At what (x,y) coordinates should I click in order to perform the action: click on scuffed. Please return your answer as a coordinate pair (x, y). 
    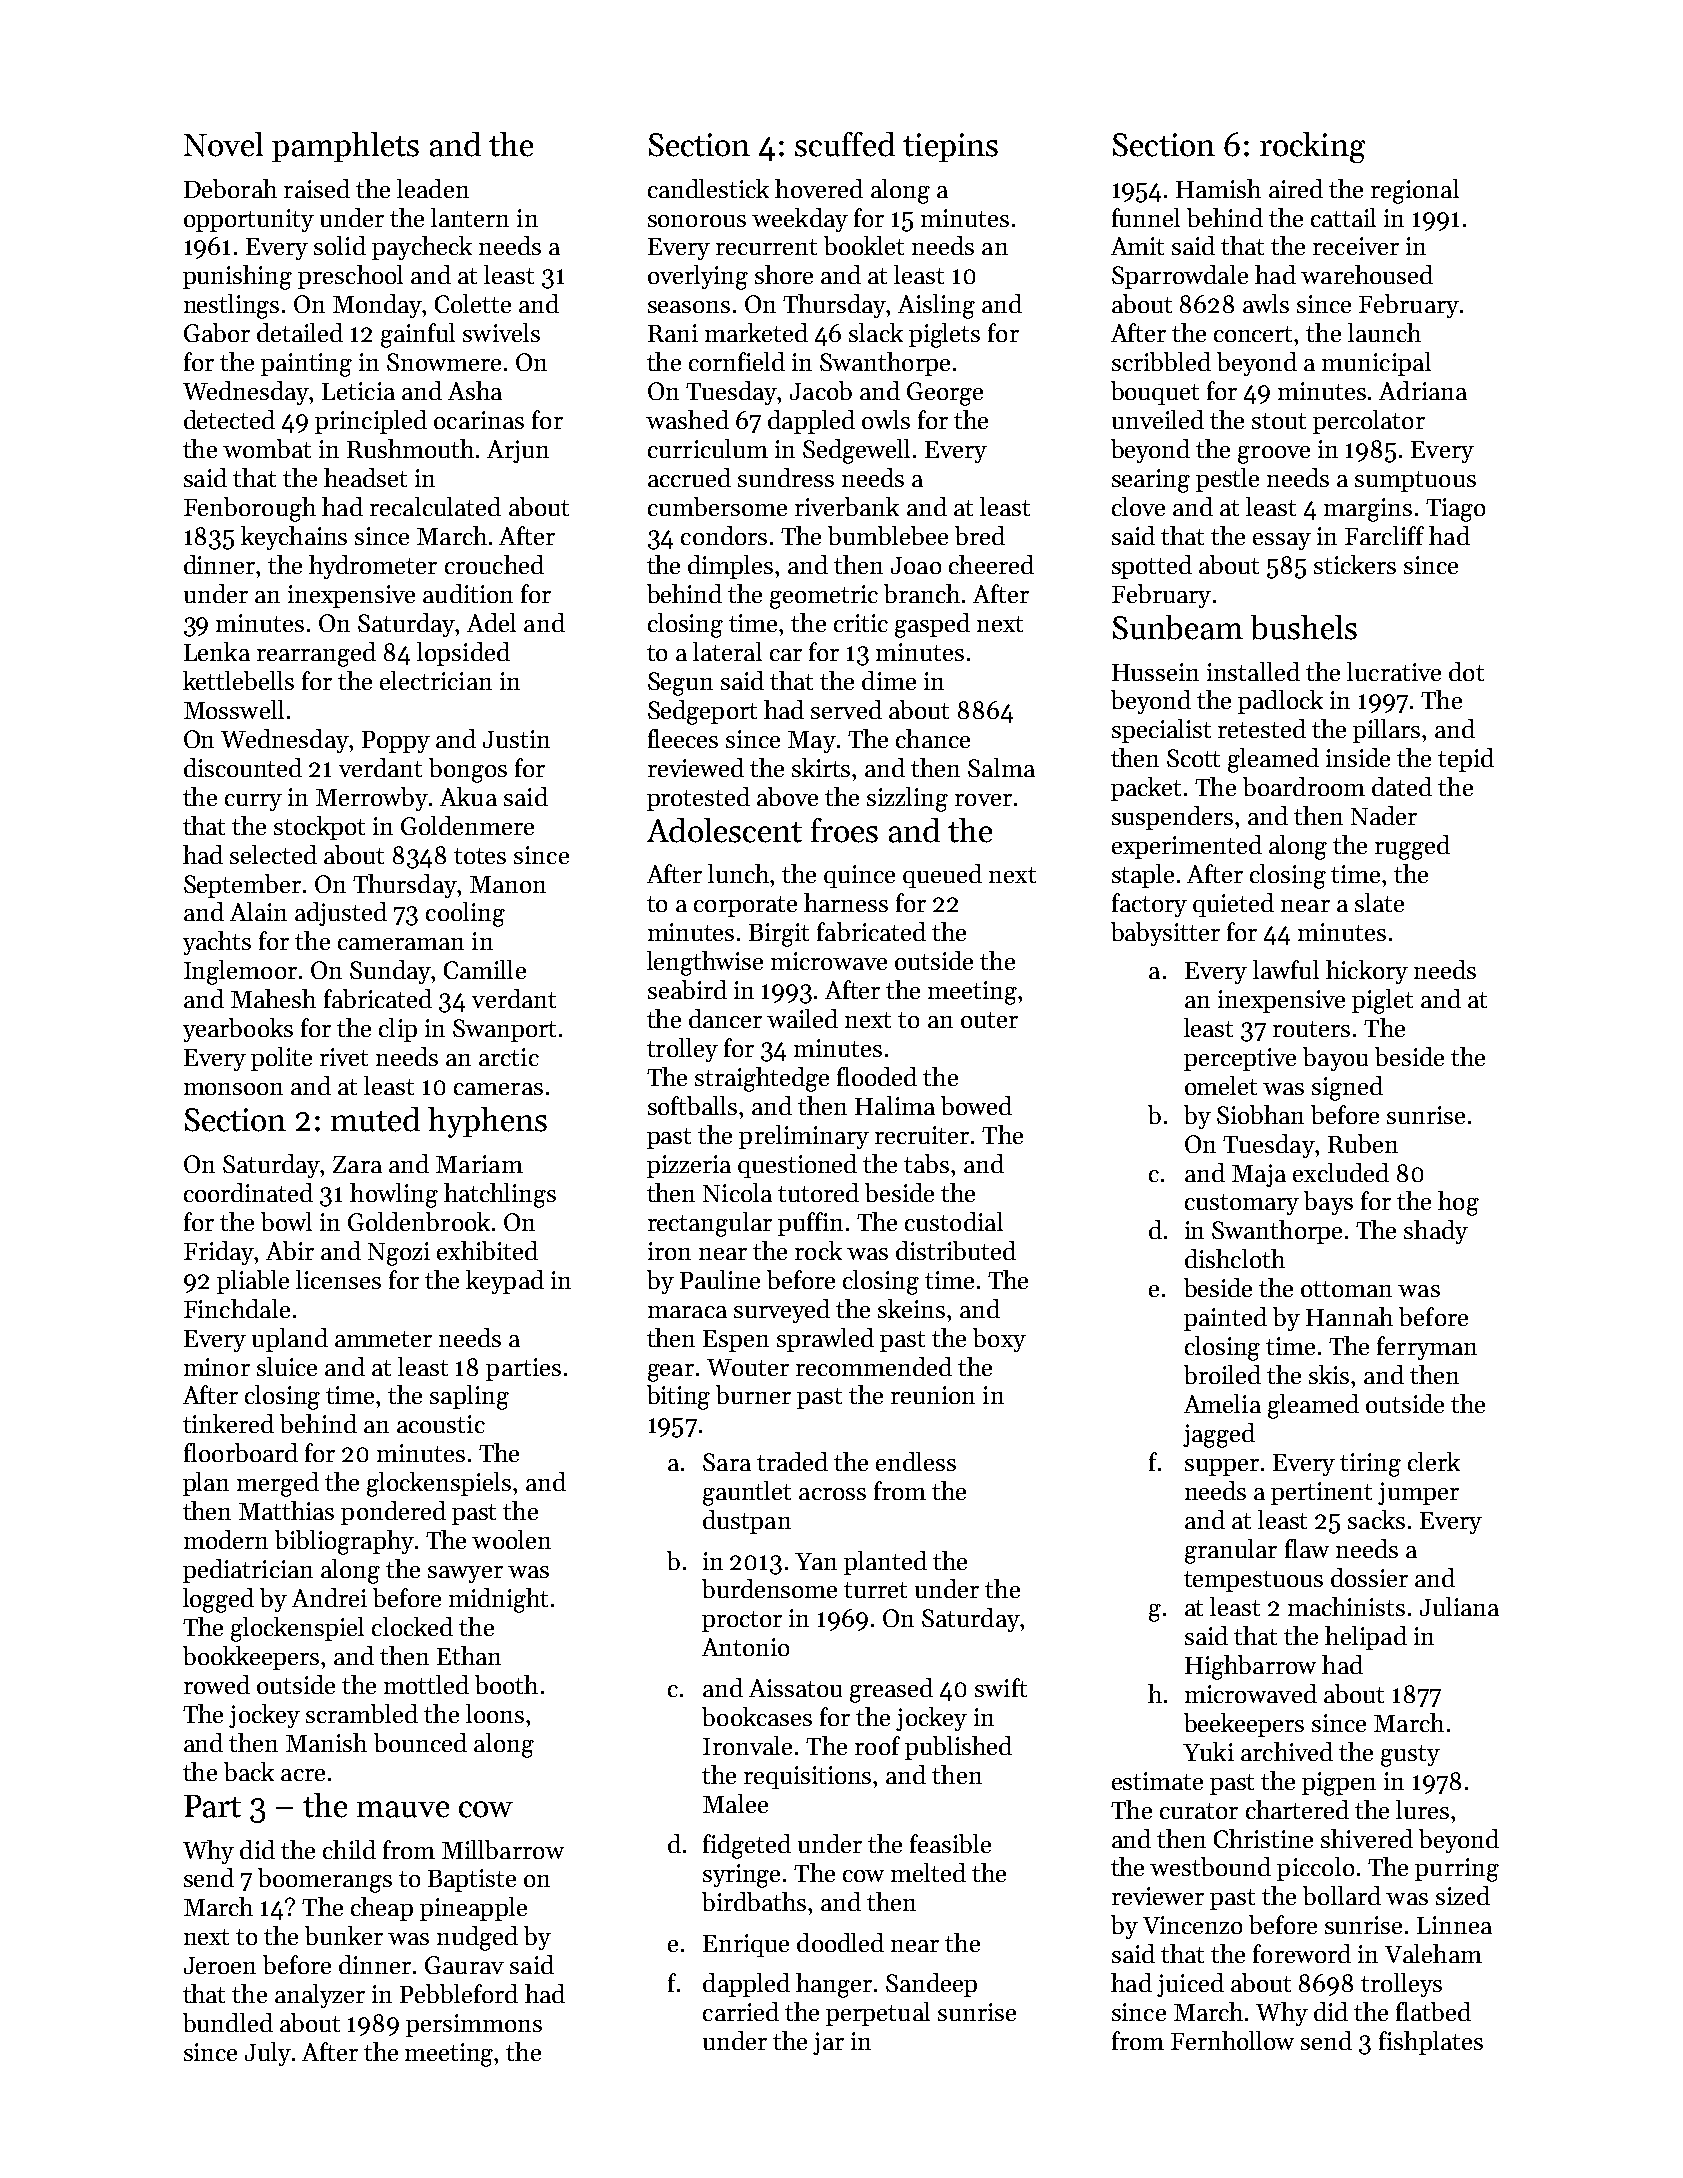
    Looking at the image, I should click on (845, 144).
